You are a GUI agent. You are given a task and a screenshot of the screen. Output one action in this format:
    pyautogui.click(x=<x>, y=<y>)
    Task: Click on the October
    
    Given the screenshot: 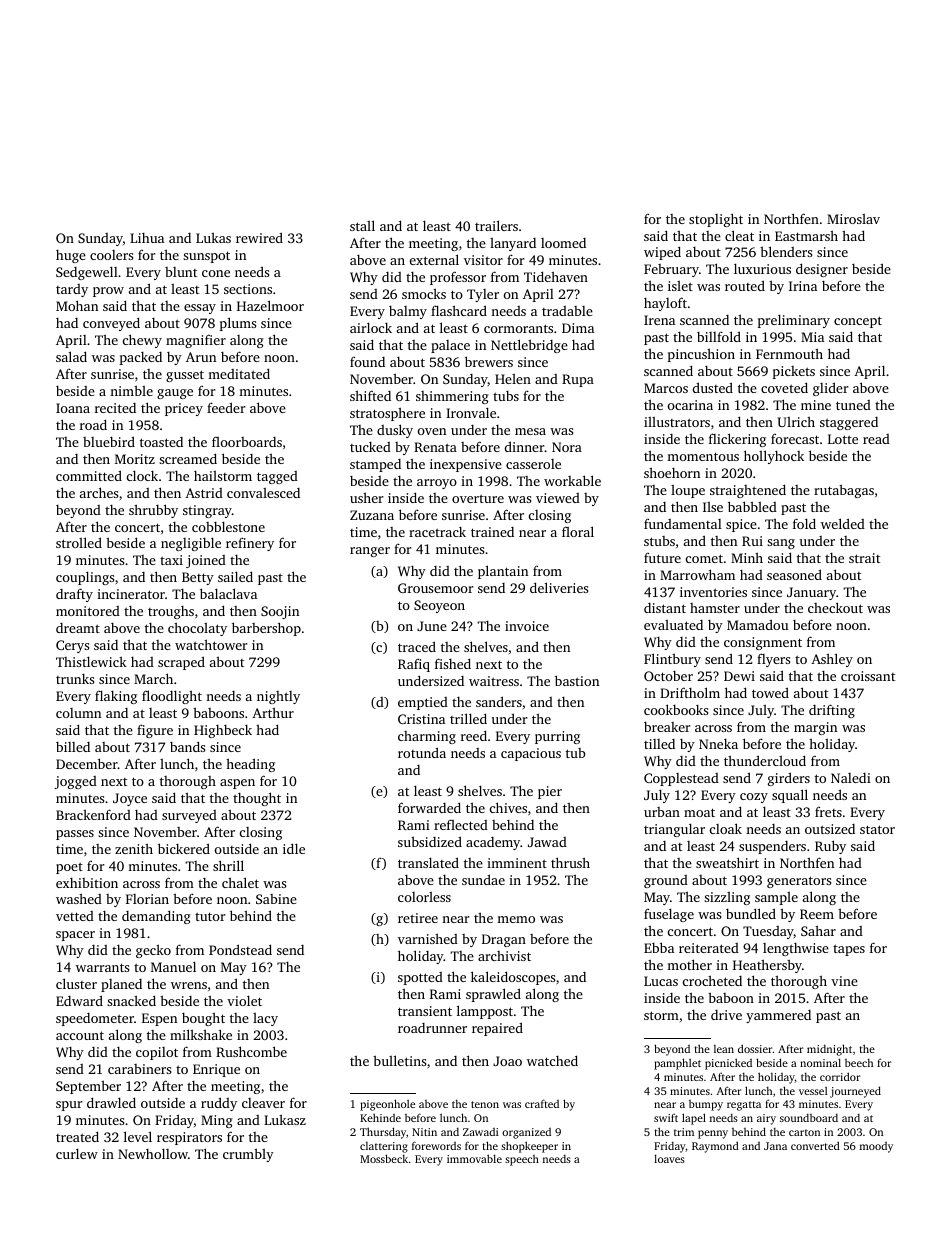 What is the action you would take?
    pyautogui.click(x=668, y=676)
